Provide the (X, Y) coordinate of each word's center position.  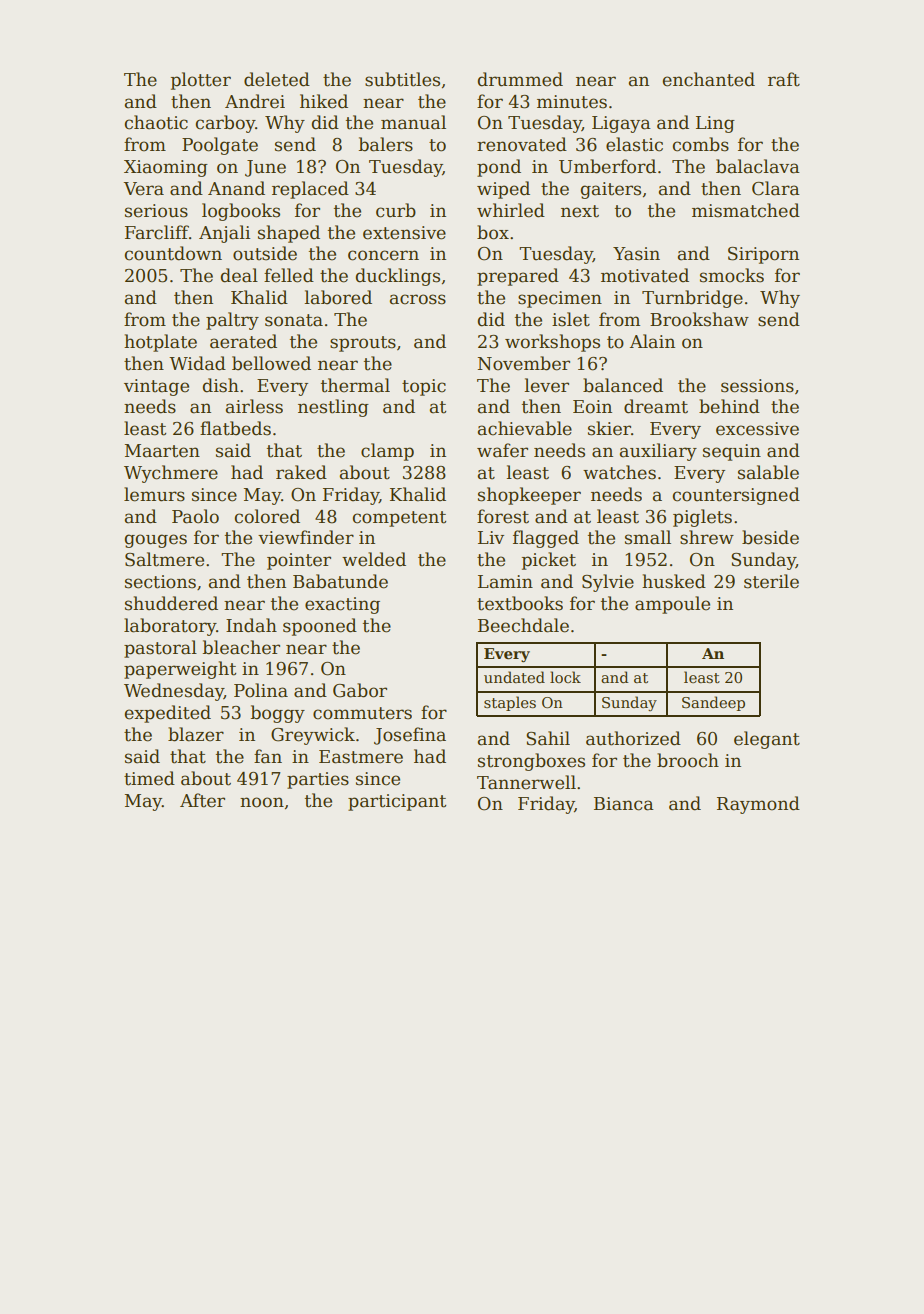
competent (399, 519)
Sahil (548, 738)
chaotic (156, 122)
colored (267, 516)
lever (546, 385)
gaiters (610, 190)
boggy (277, 714)
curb (396, 210)
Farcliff (157, 232)
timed (149, 778)
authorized (633, 738)
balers (385, 144)
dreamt (656, 406)
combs (700, 144)
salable (768, 472)
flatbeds (235, 428)
